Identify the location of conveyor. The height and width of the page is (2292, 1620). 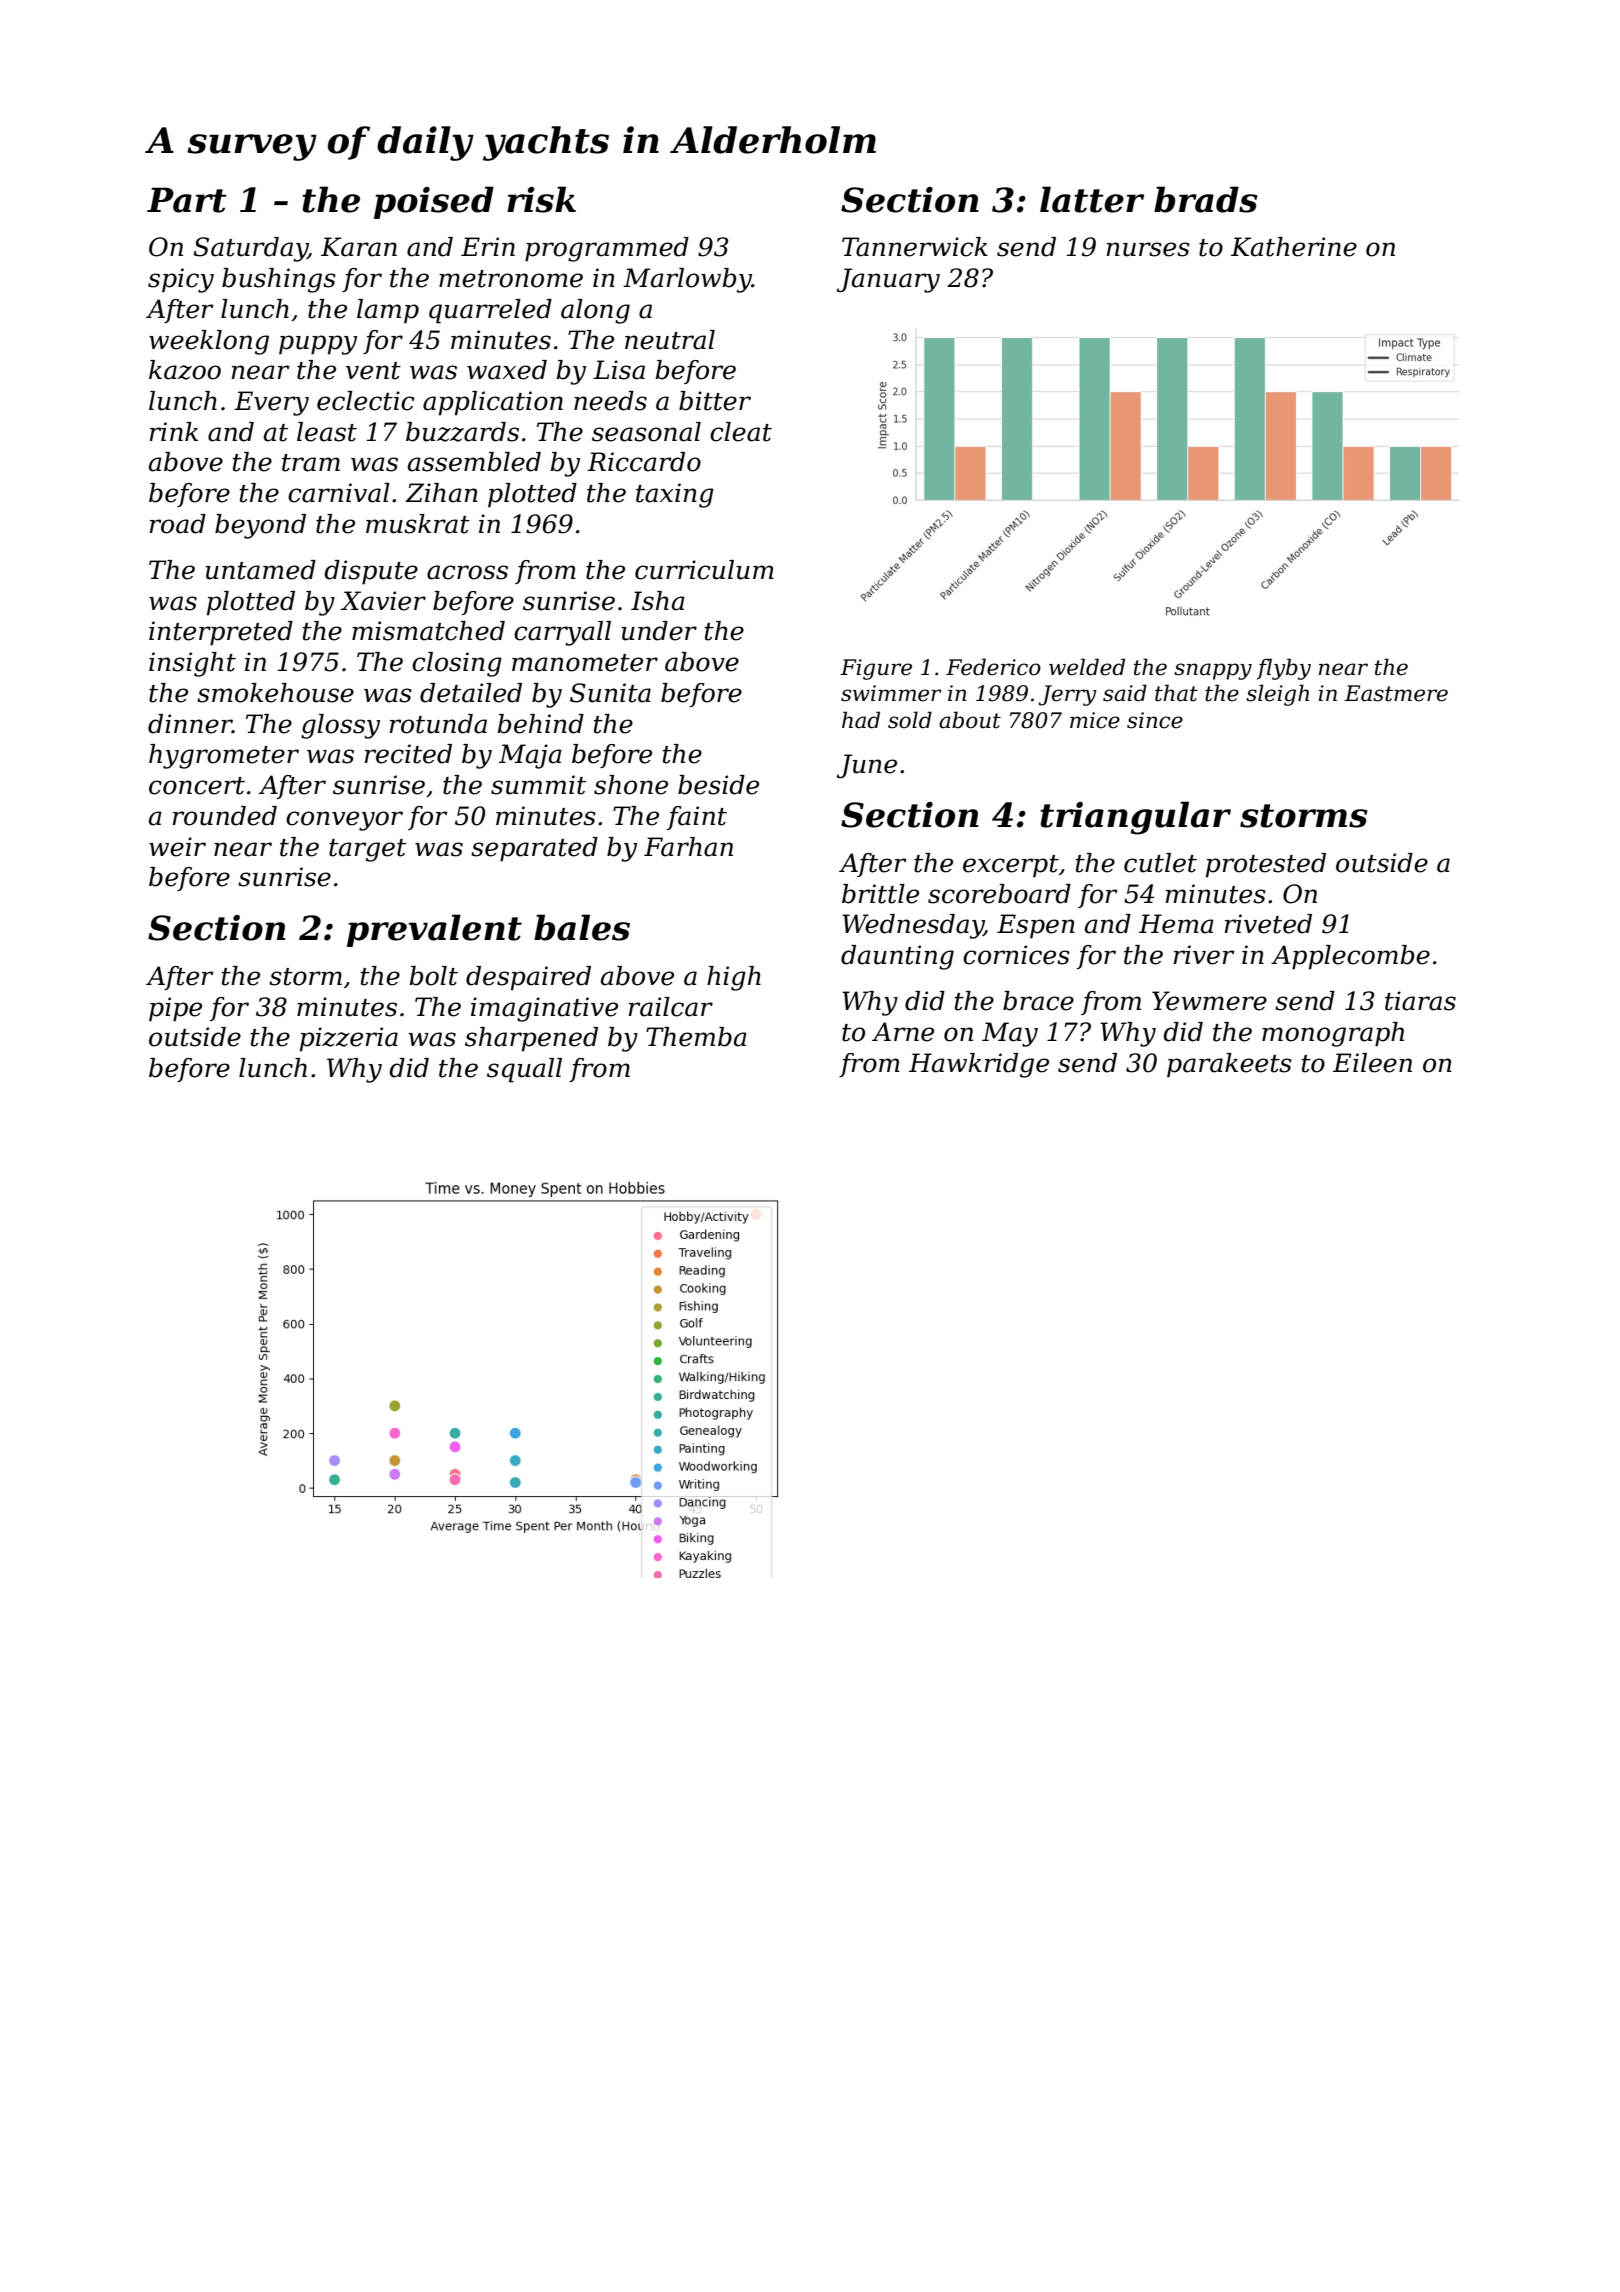
(344, 821).
